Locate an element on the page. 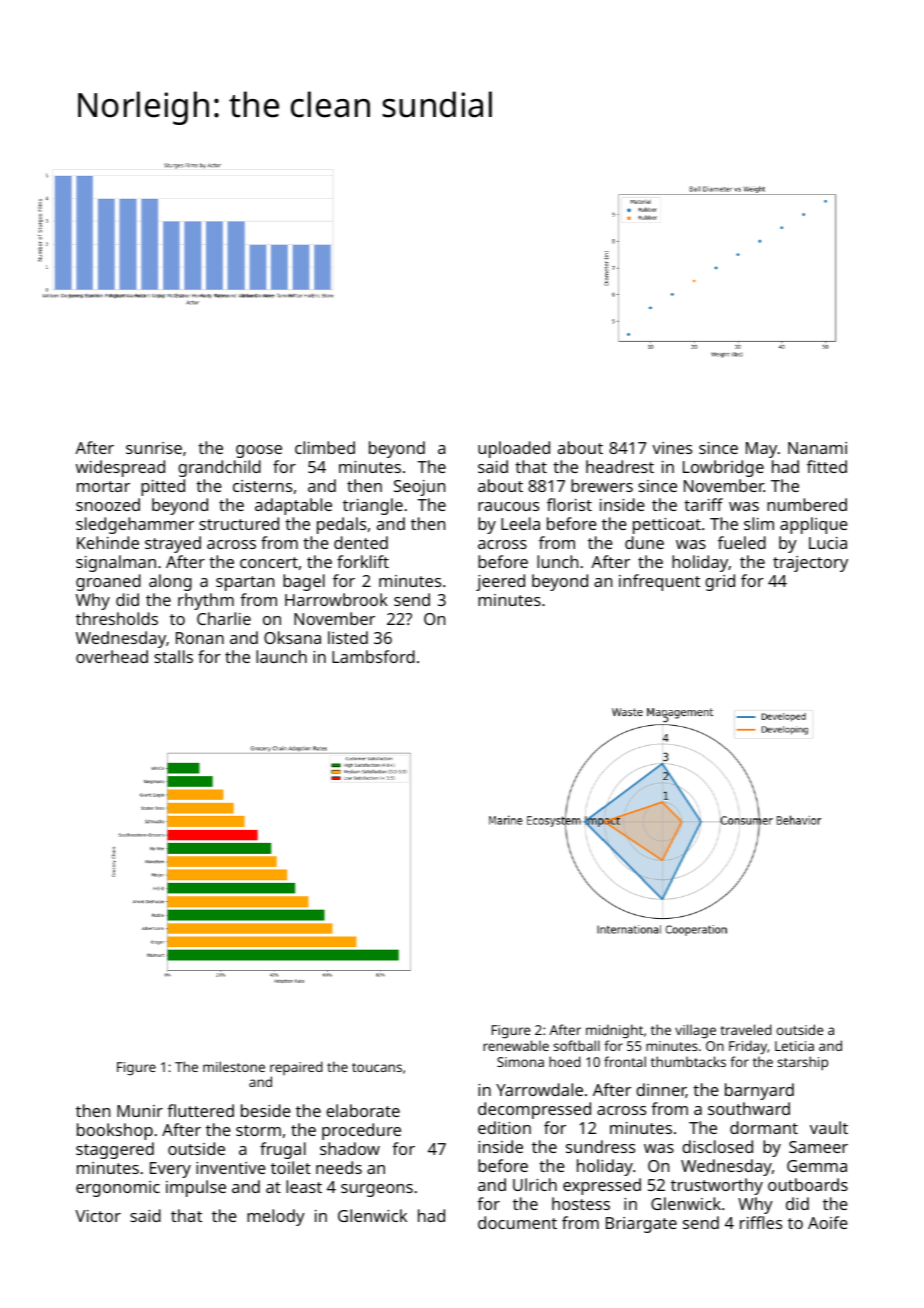 Image resolution: width=924 pixels, height=1308 pixels. overhead is located at coordinates (112, 656).
